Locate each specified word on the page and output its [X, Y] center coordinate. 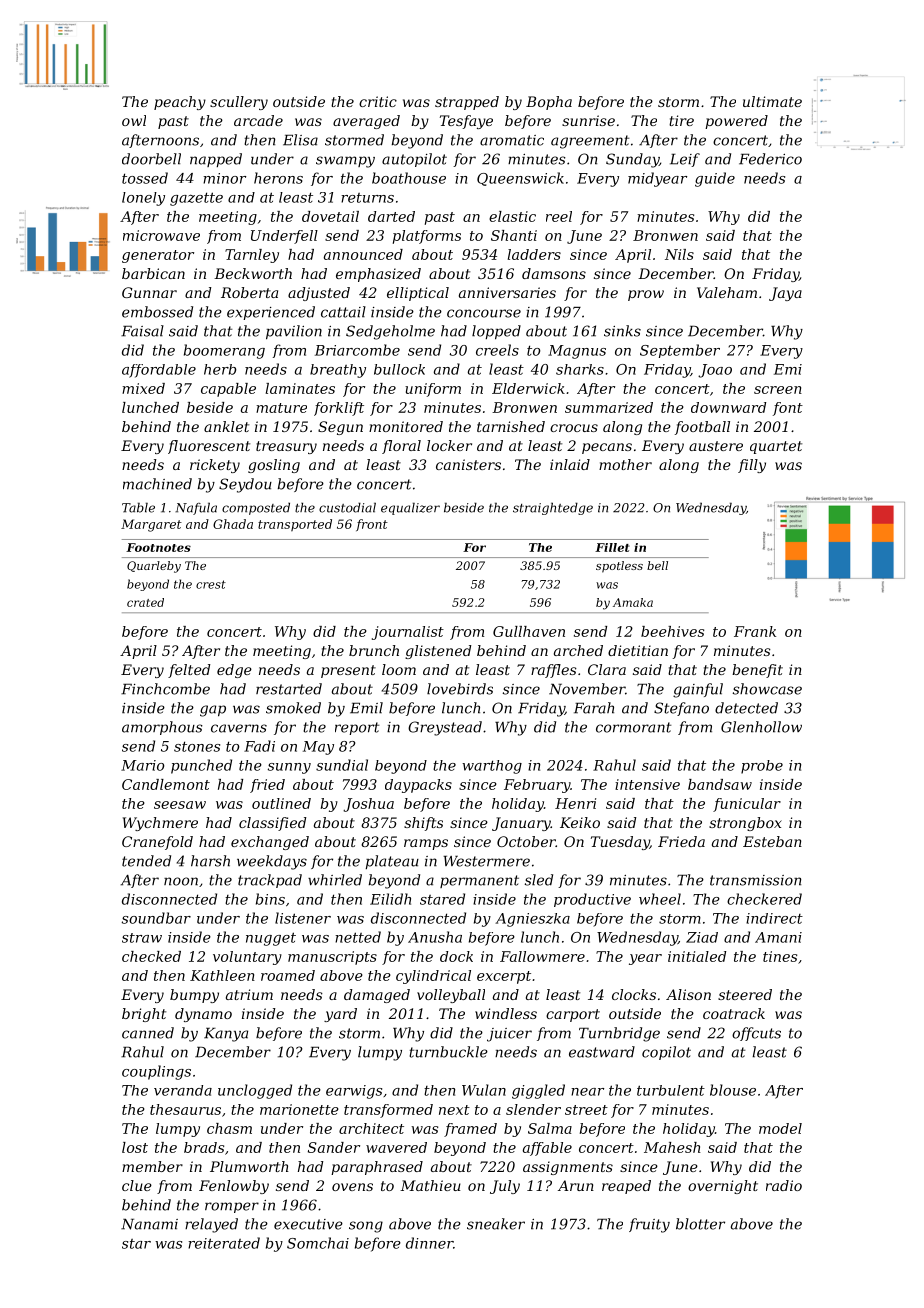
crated [145, 602]
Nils [679, 254]
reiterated [224, 1243]
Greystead [445, 728]
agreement [590, 142]
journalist [408, 633]
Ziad [702, 937]
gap [213, 711]
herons [278, 178]
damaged [377, 996]
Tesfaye [466, 122]
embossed [157, 312]
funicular [747, 805]
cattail [343, 312]
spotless [619, 567]
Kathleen [222, 975]
